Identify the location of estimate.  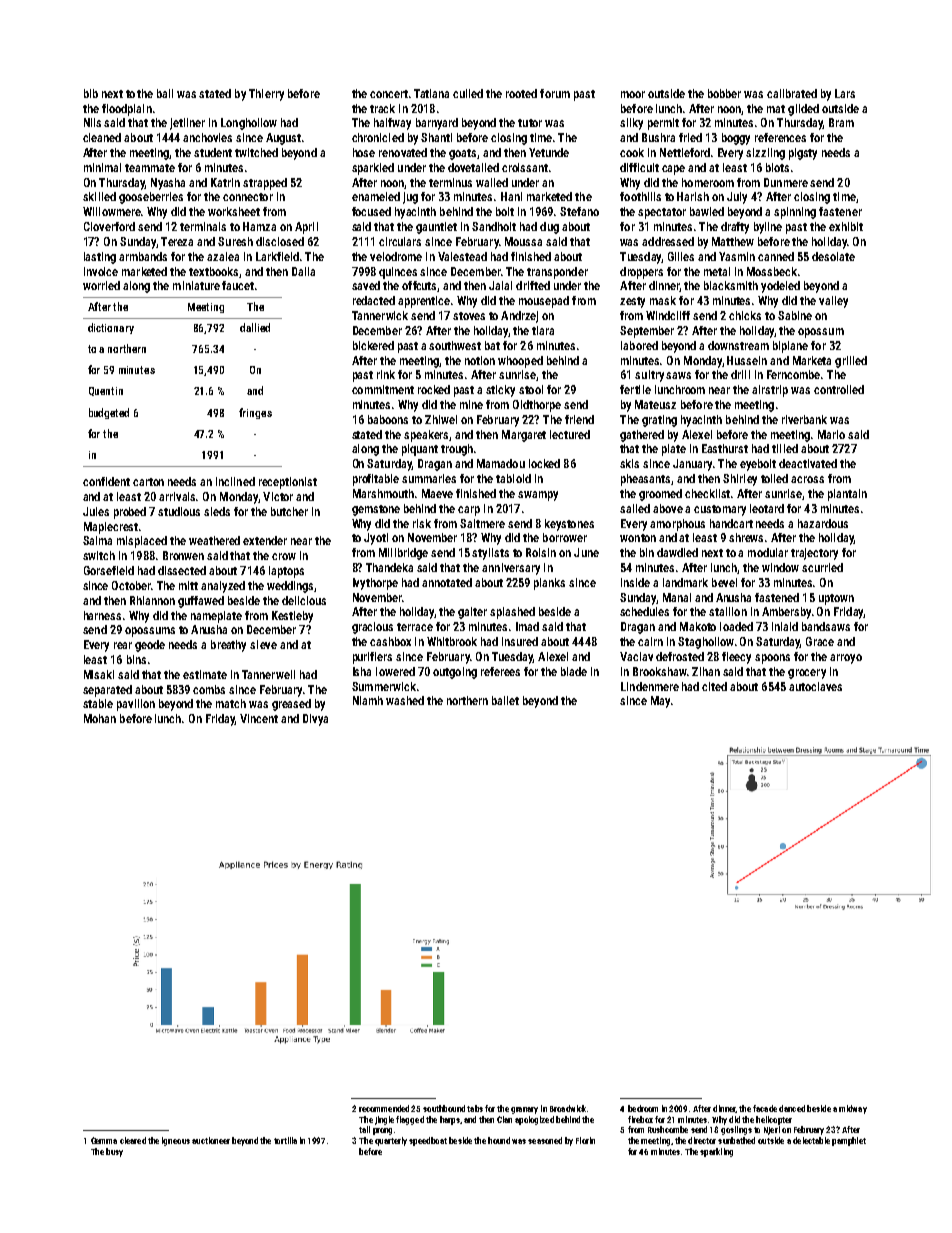
(205, 674).
